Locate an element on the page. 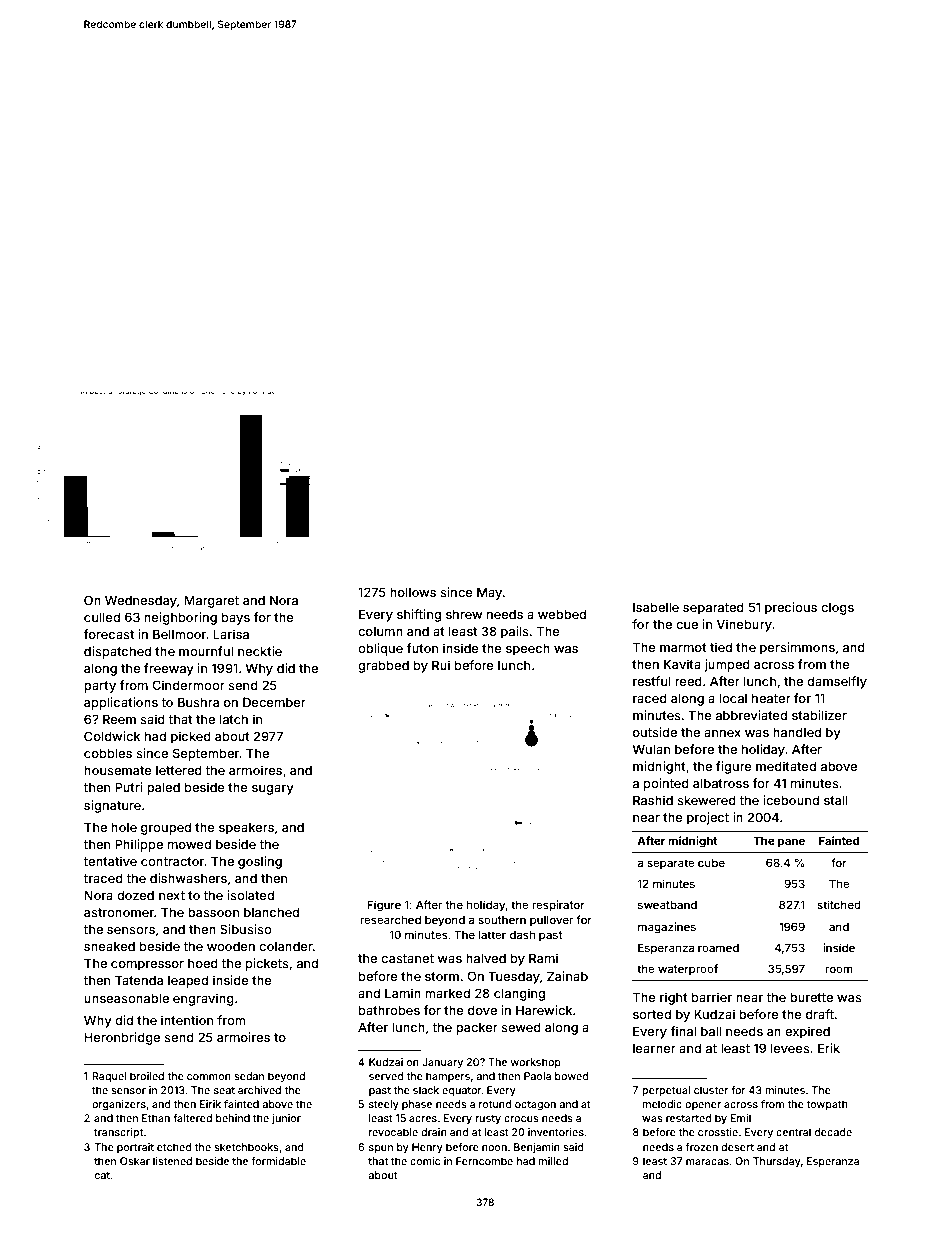 This page has height=1233, width=952. learner is located at coordinates (654, 1048).
